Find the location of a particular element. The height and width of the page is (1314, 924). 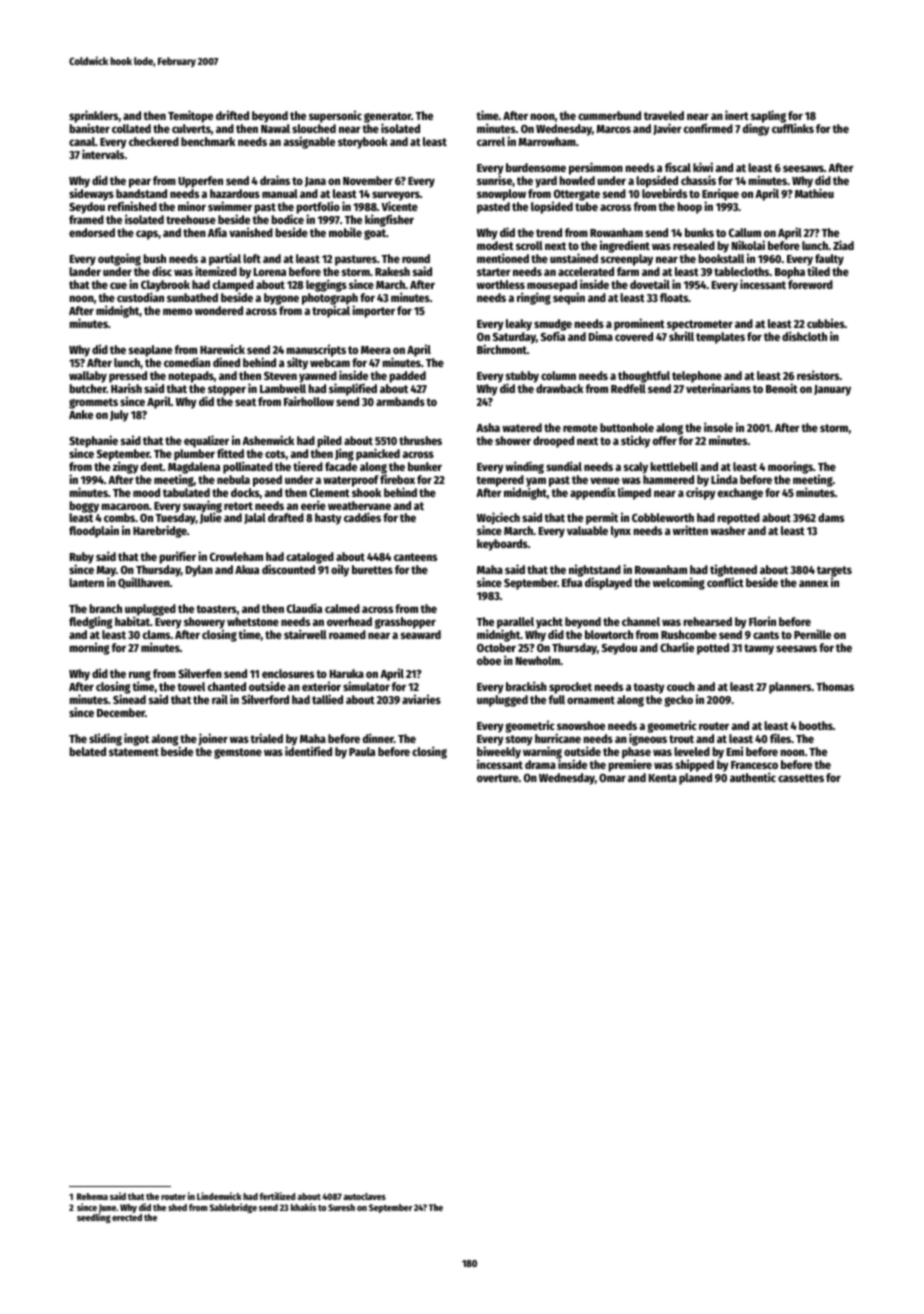

sticky is located at coordinates (635, 441).
